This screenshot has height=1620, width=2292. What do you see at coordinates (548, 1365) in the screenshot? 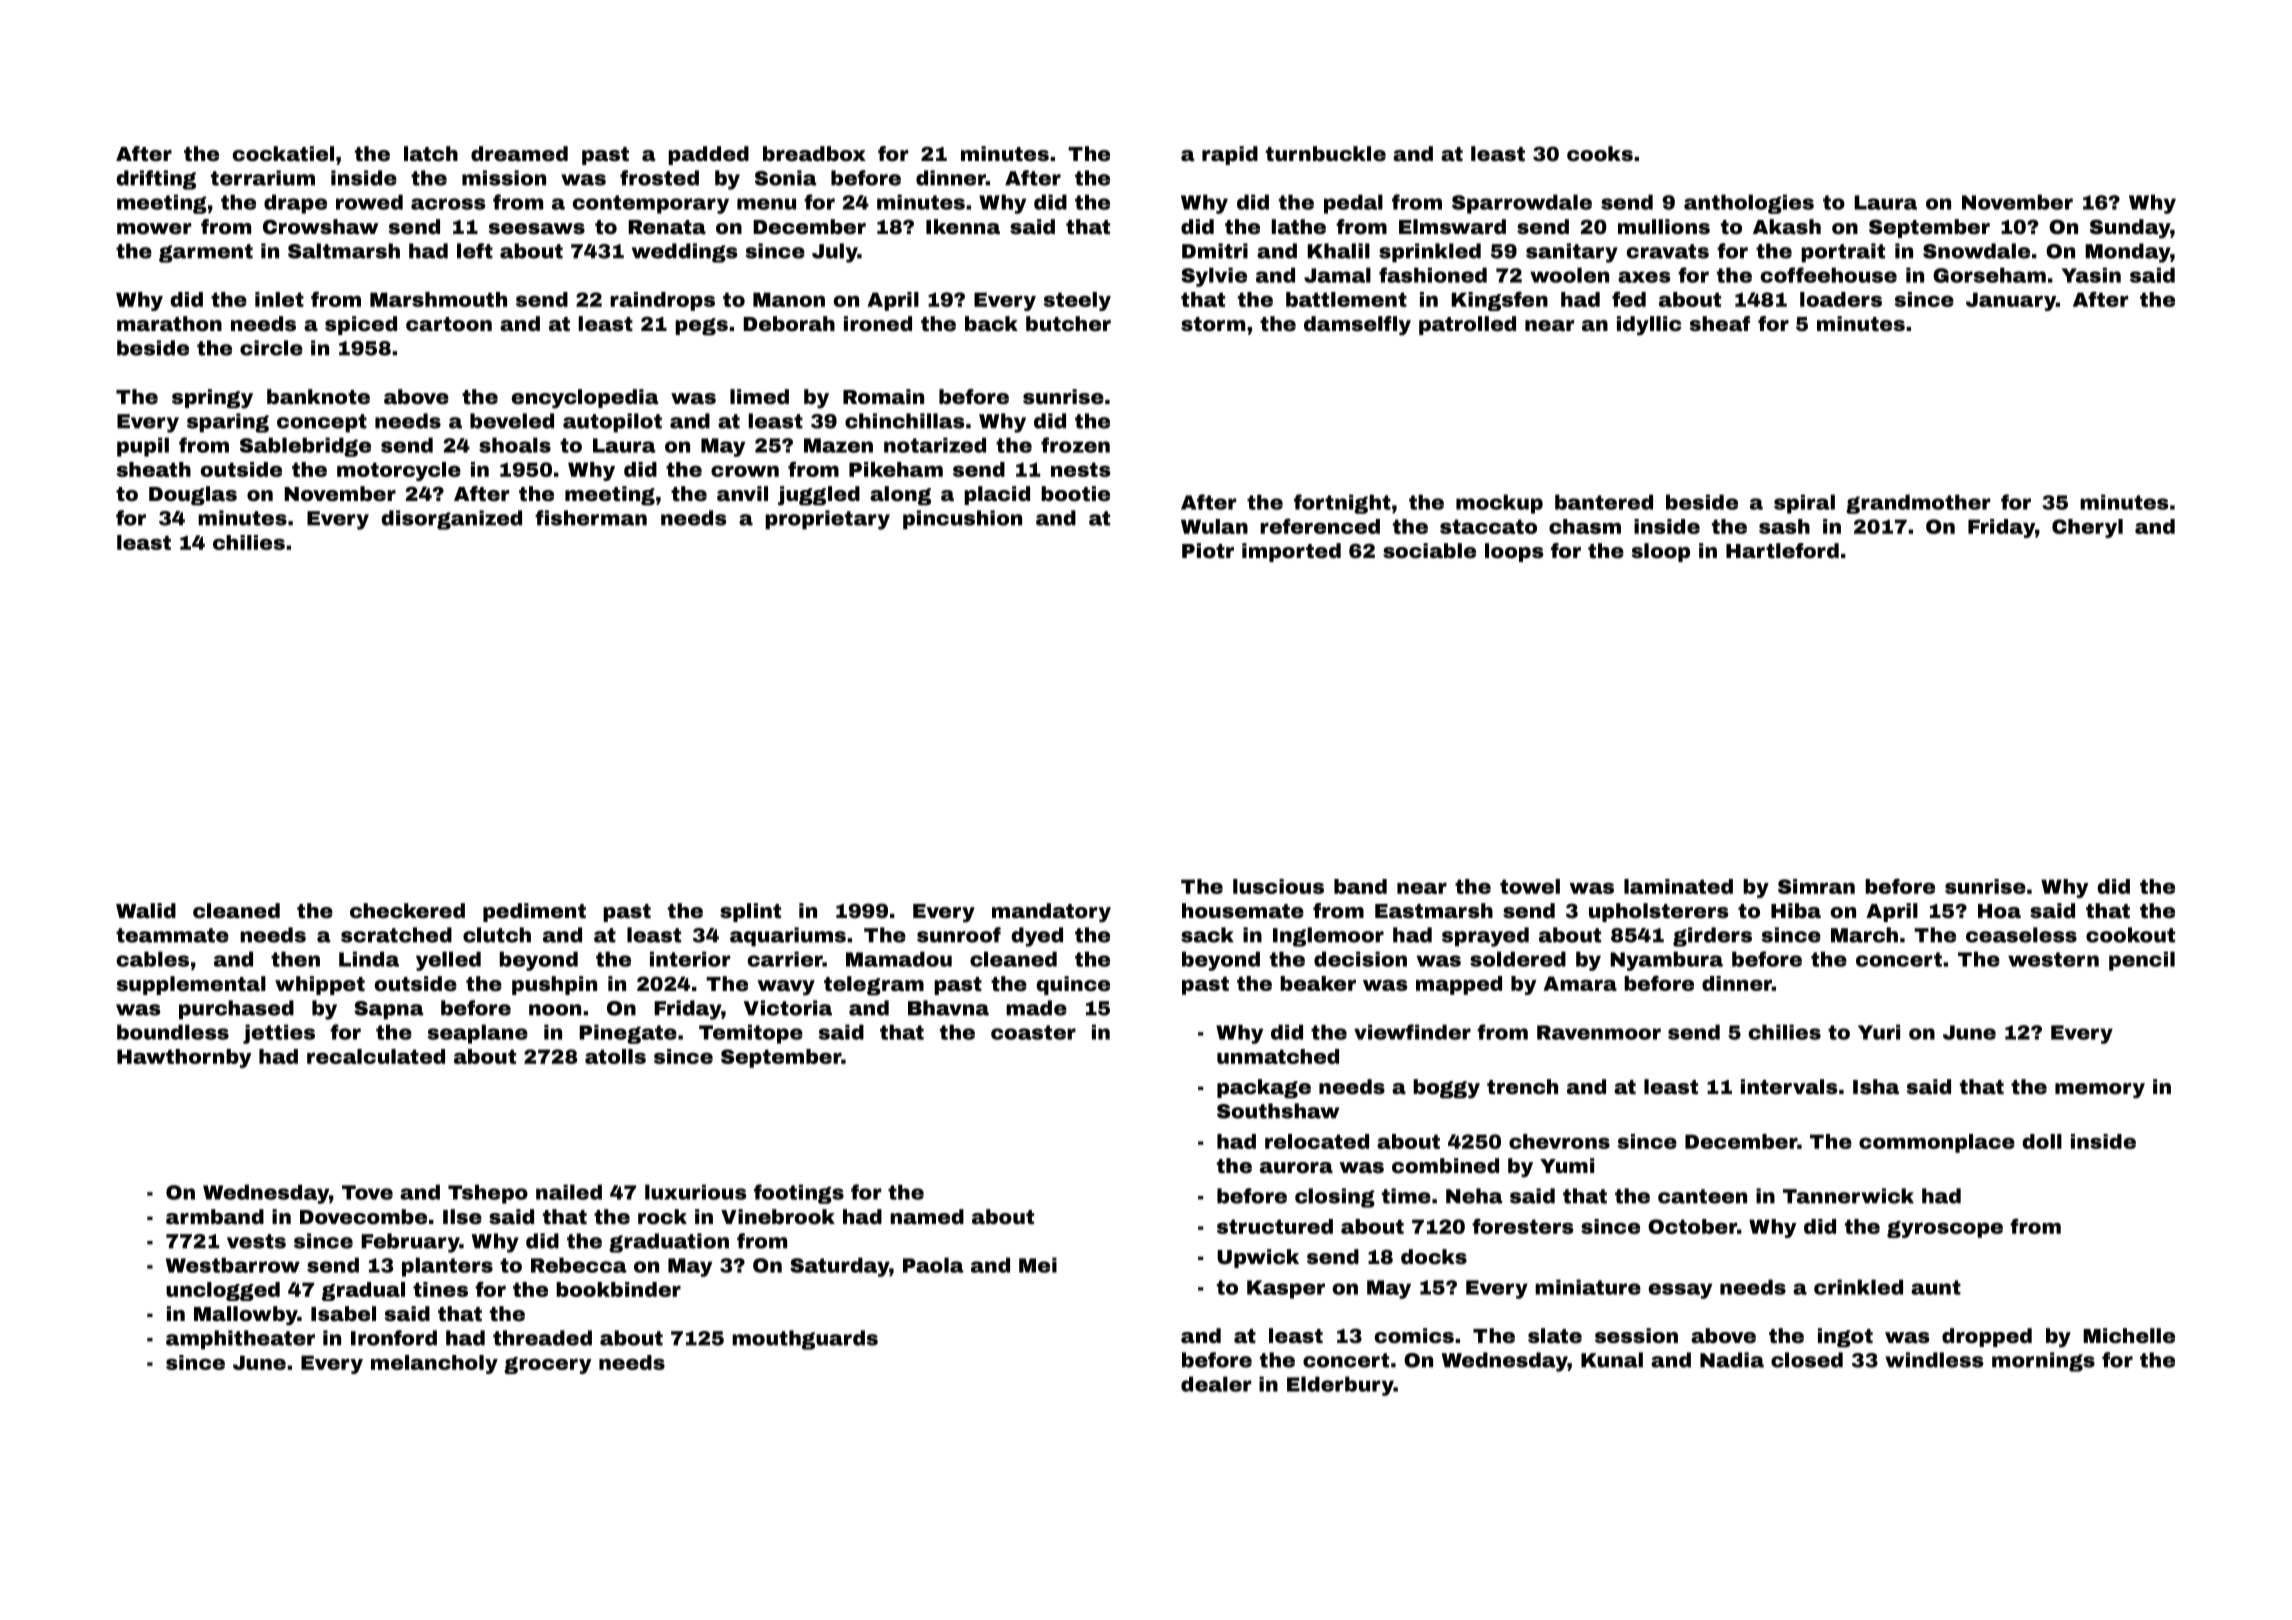
I see `grocery` at bounding box center [548, 1365].
